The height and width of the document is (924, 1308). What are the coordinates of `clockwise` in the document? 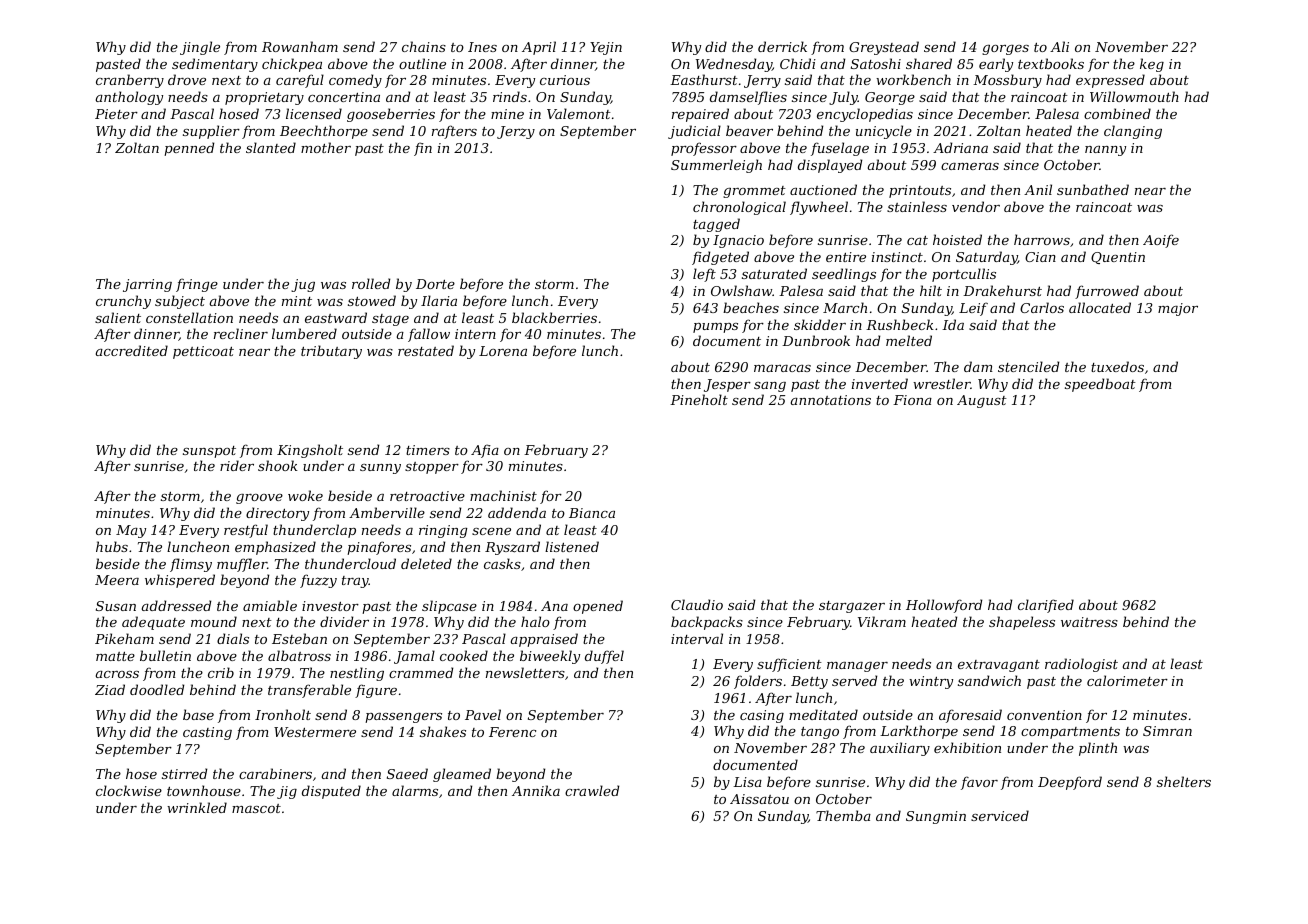 It's located at (129, 790).
